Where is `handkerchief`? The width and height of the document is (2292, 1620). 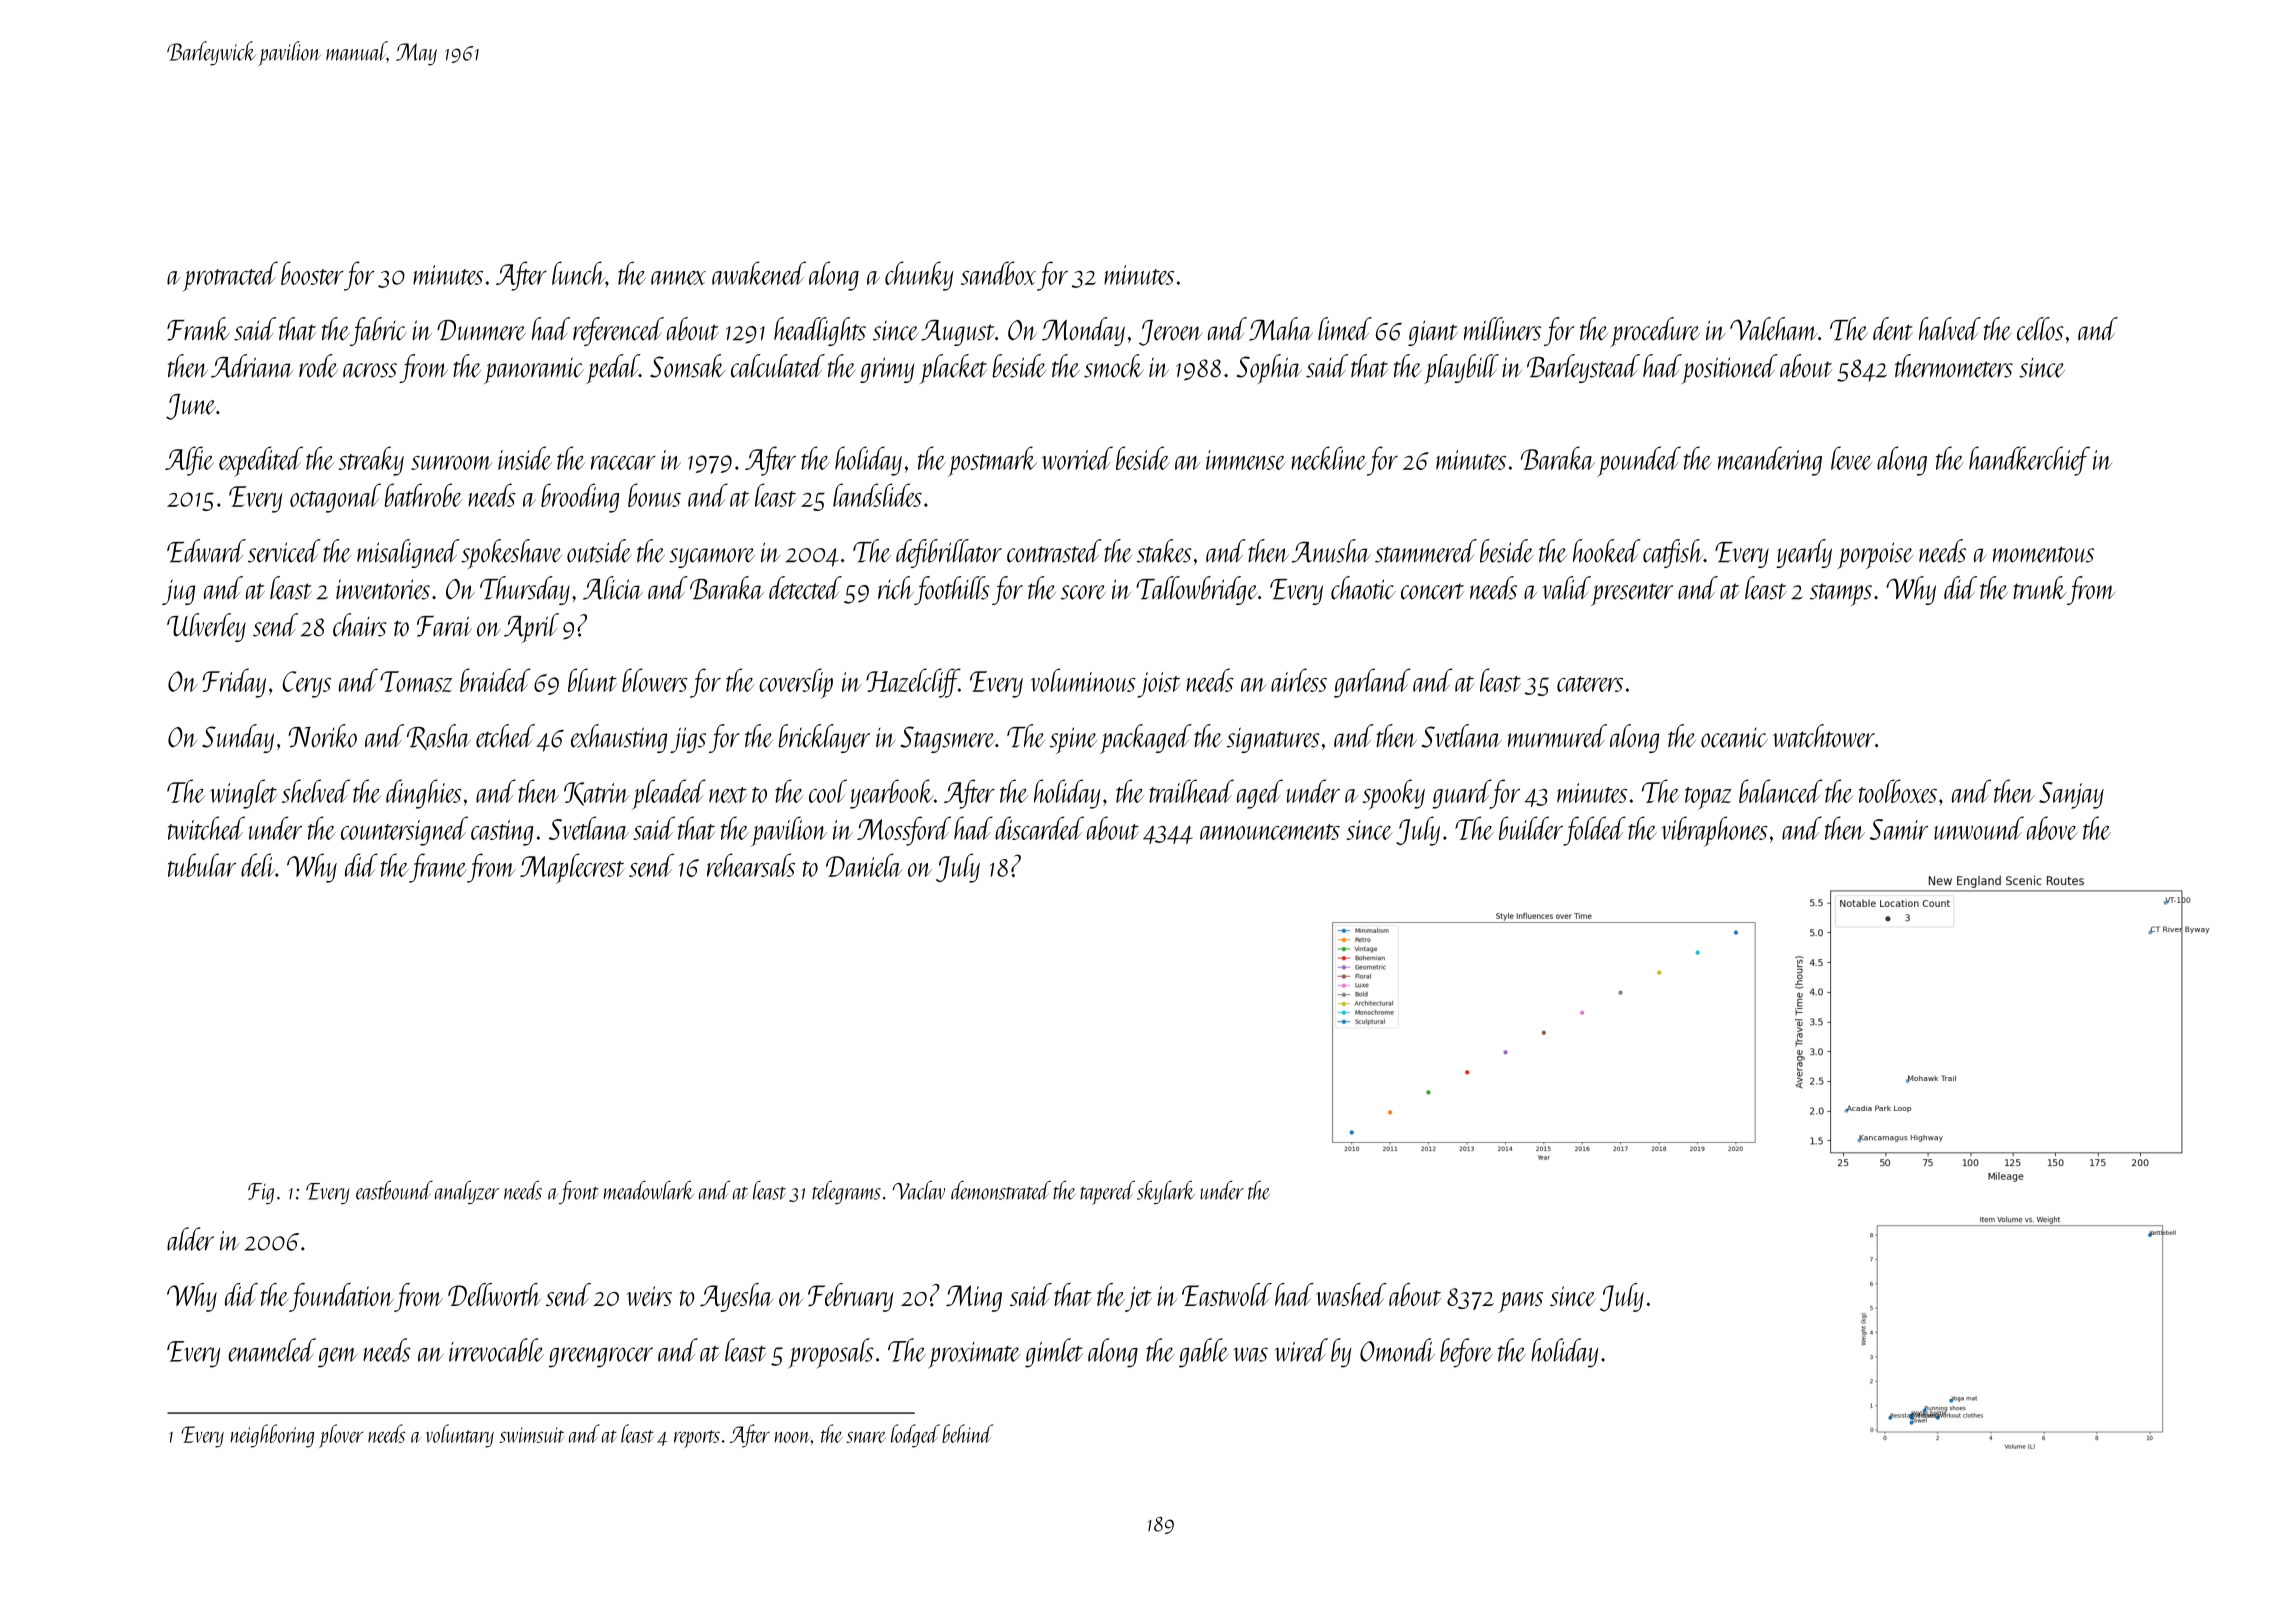
handkerchief is located at coordinates (2029, 461).
